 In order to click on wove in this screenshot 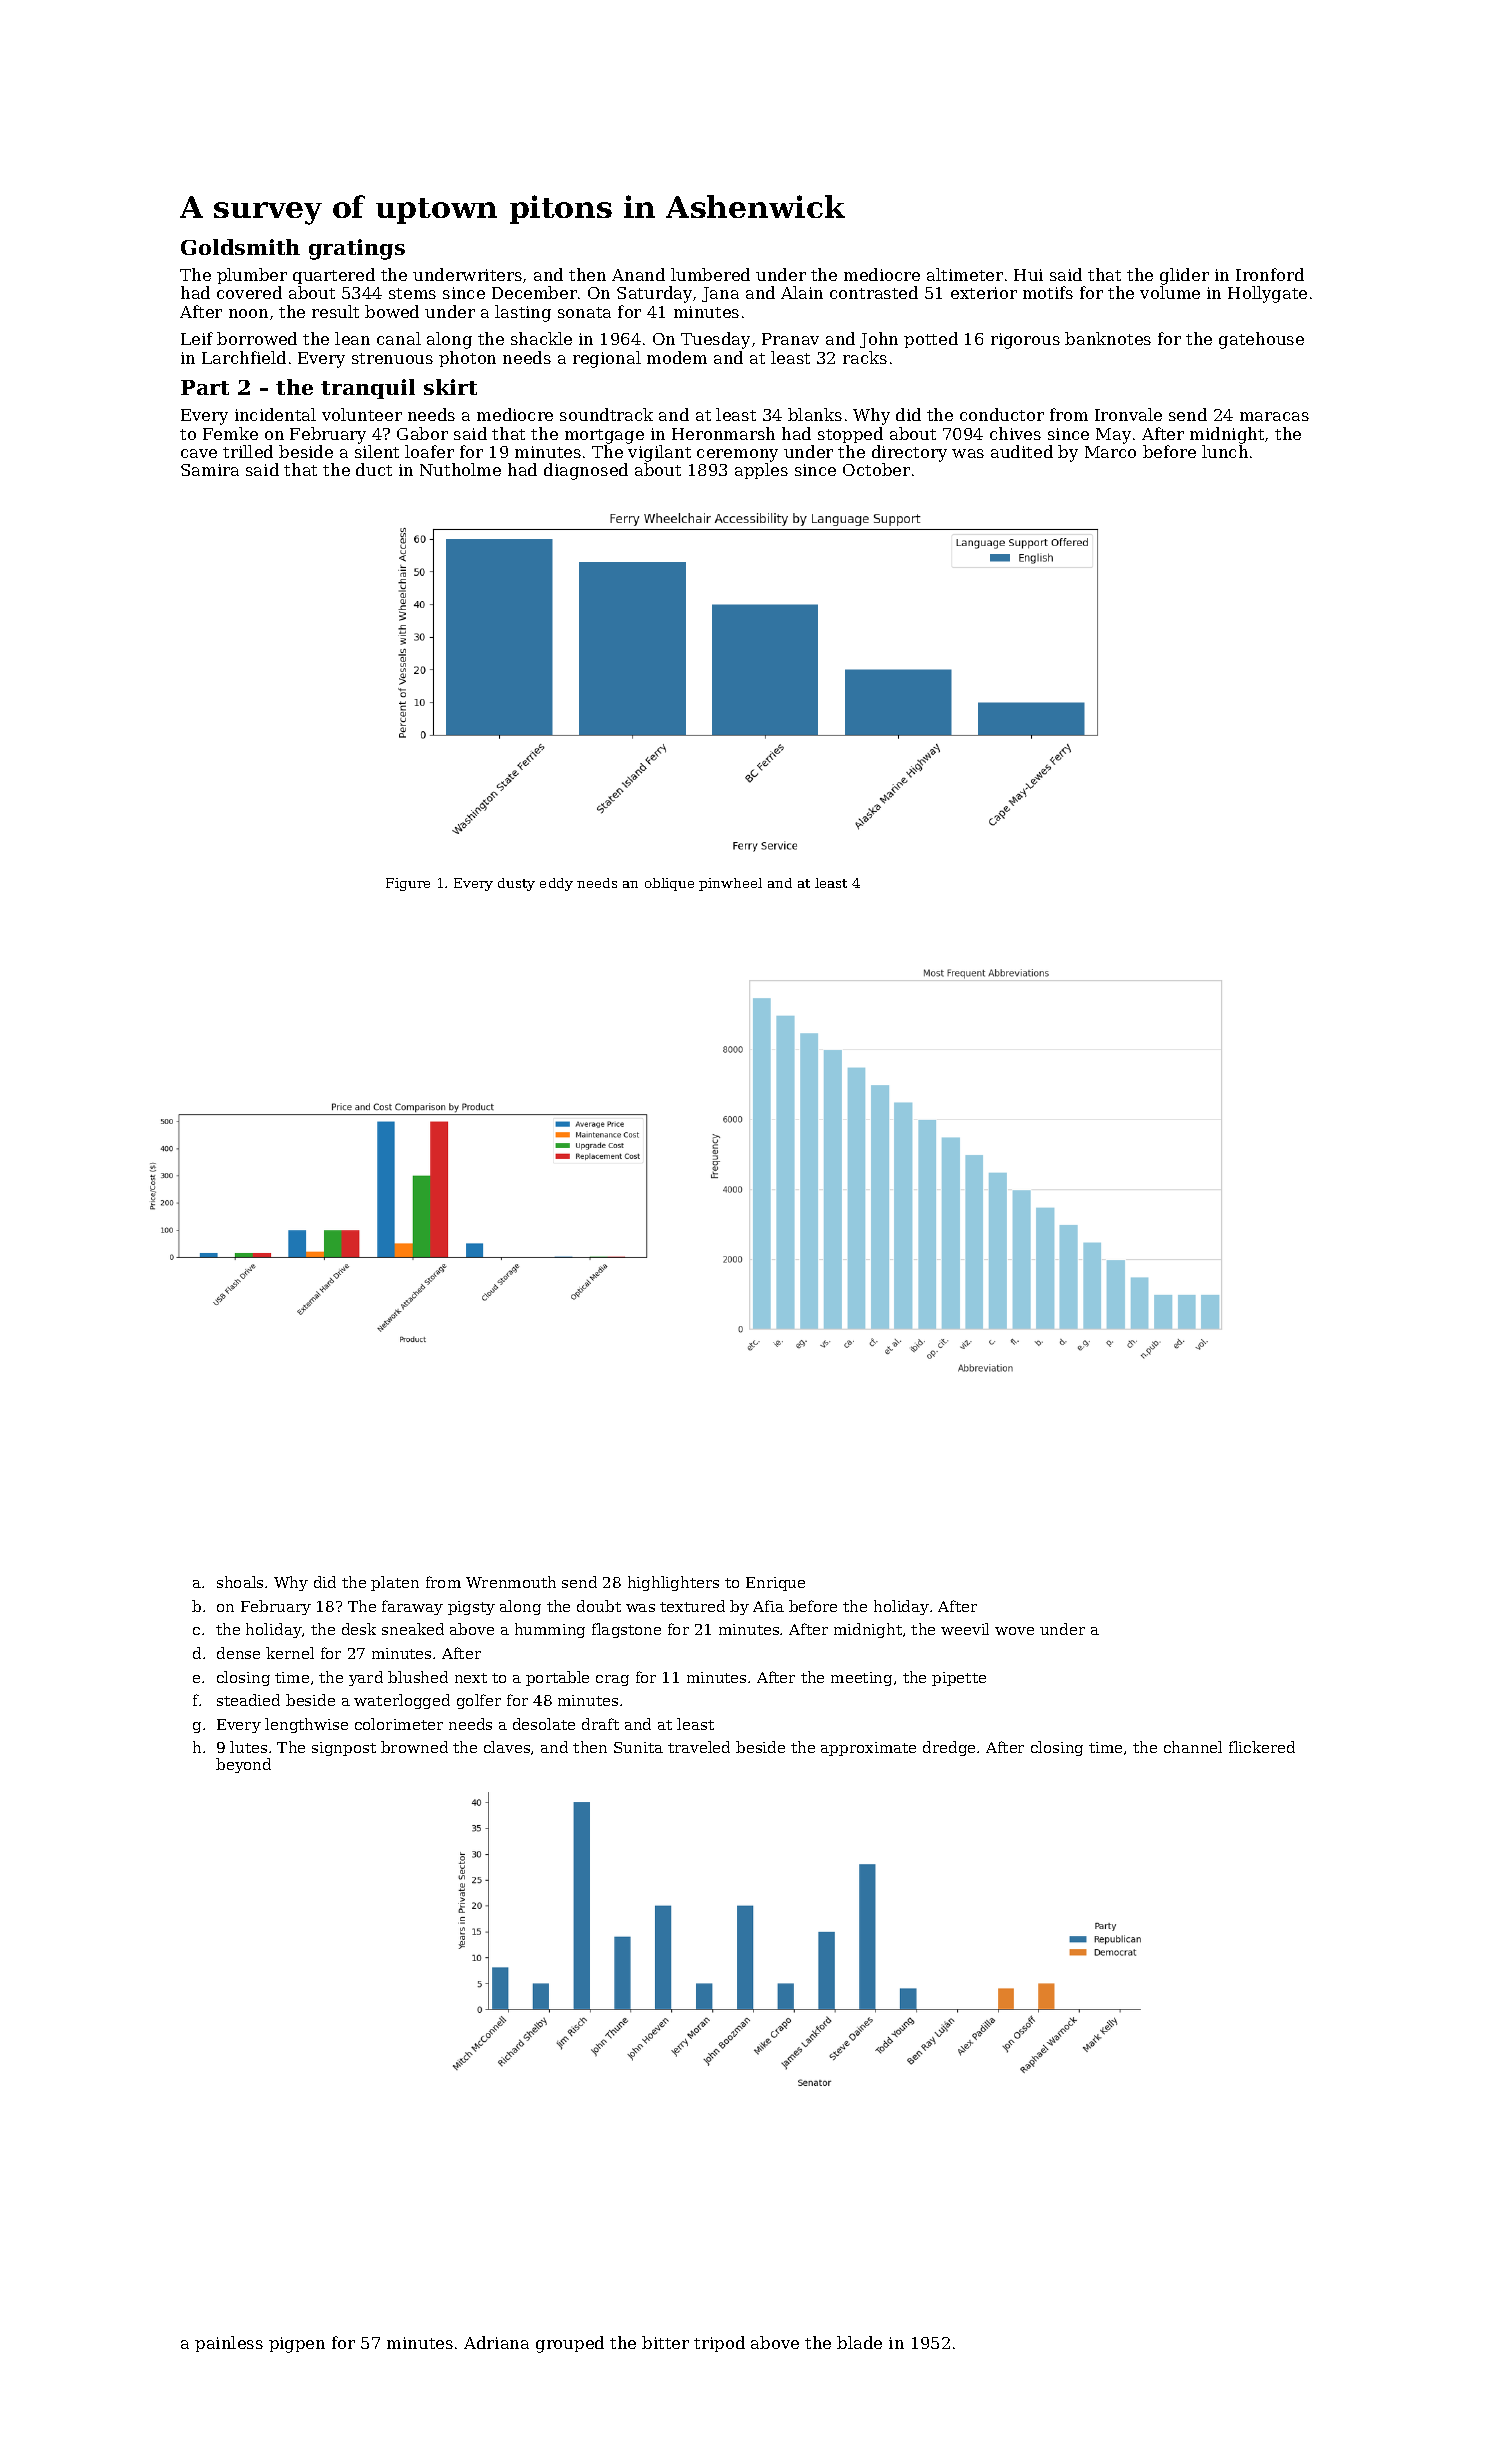, I will do `click(1014, 1631)`.
